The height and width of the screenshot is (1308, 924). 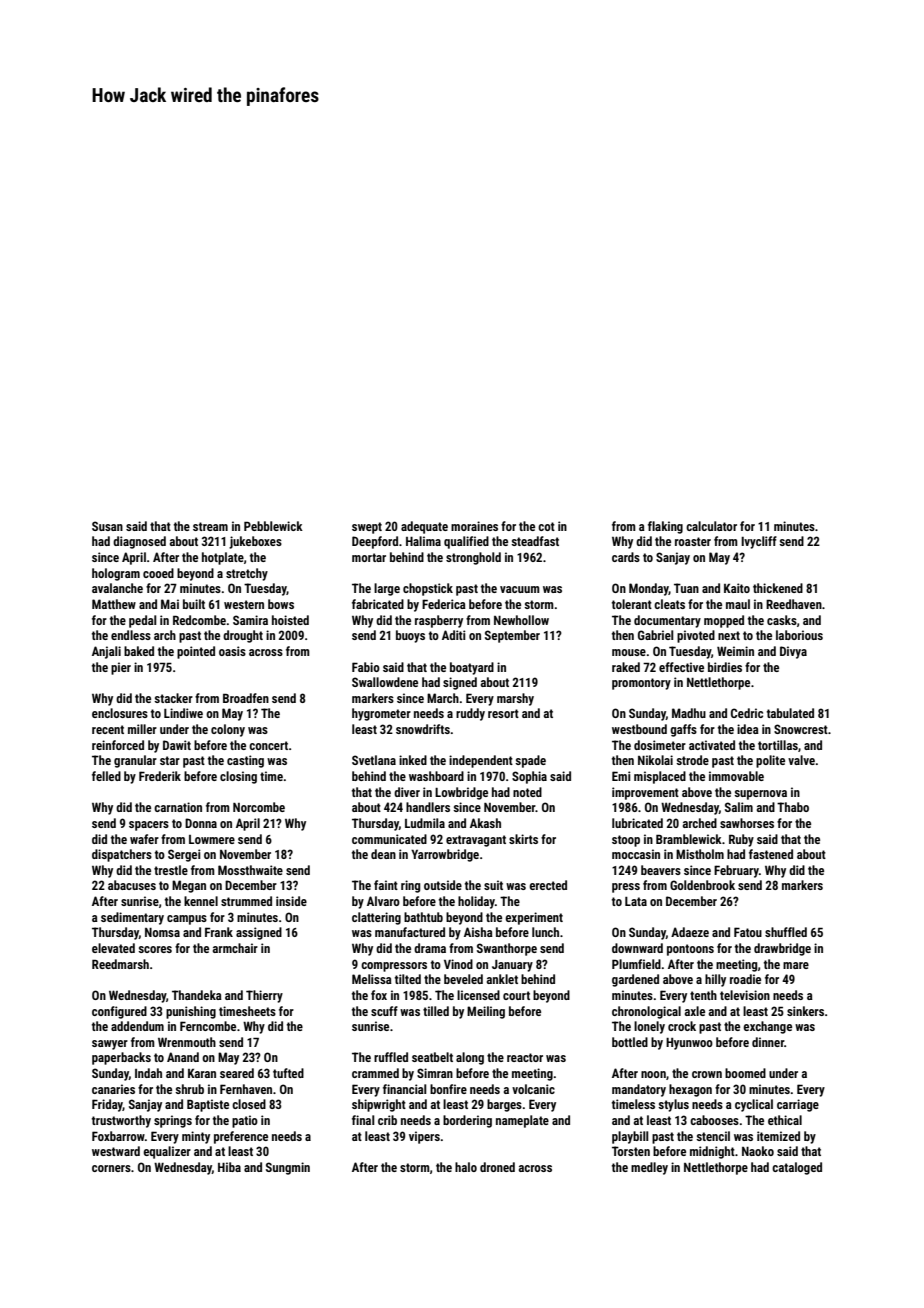 I want to click on adequate, so click(x=424, y=527).
